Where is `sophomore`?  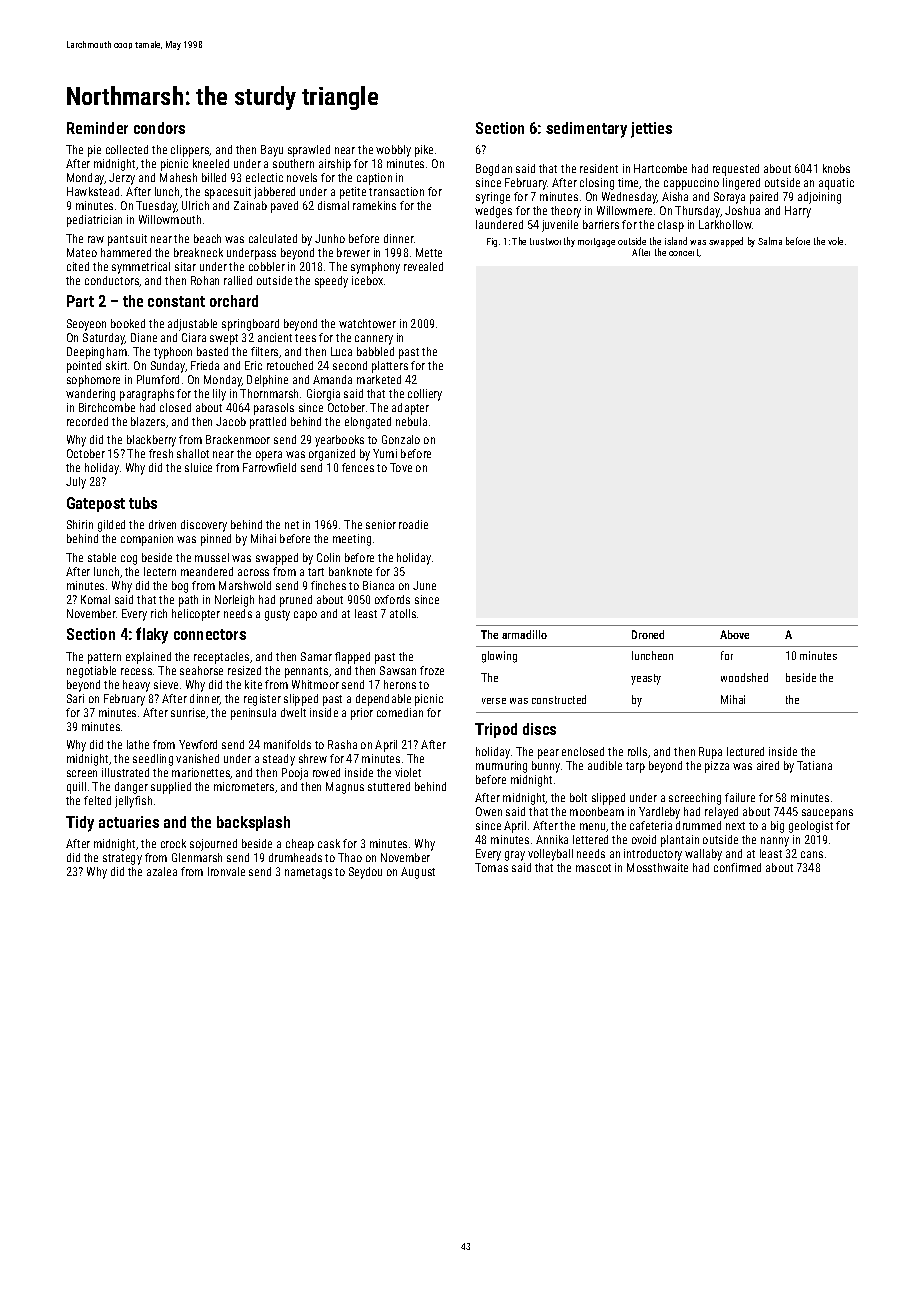
sophomore is located at coordinates (93, 381).
